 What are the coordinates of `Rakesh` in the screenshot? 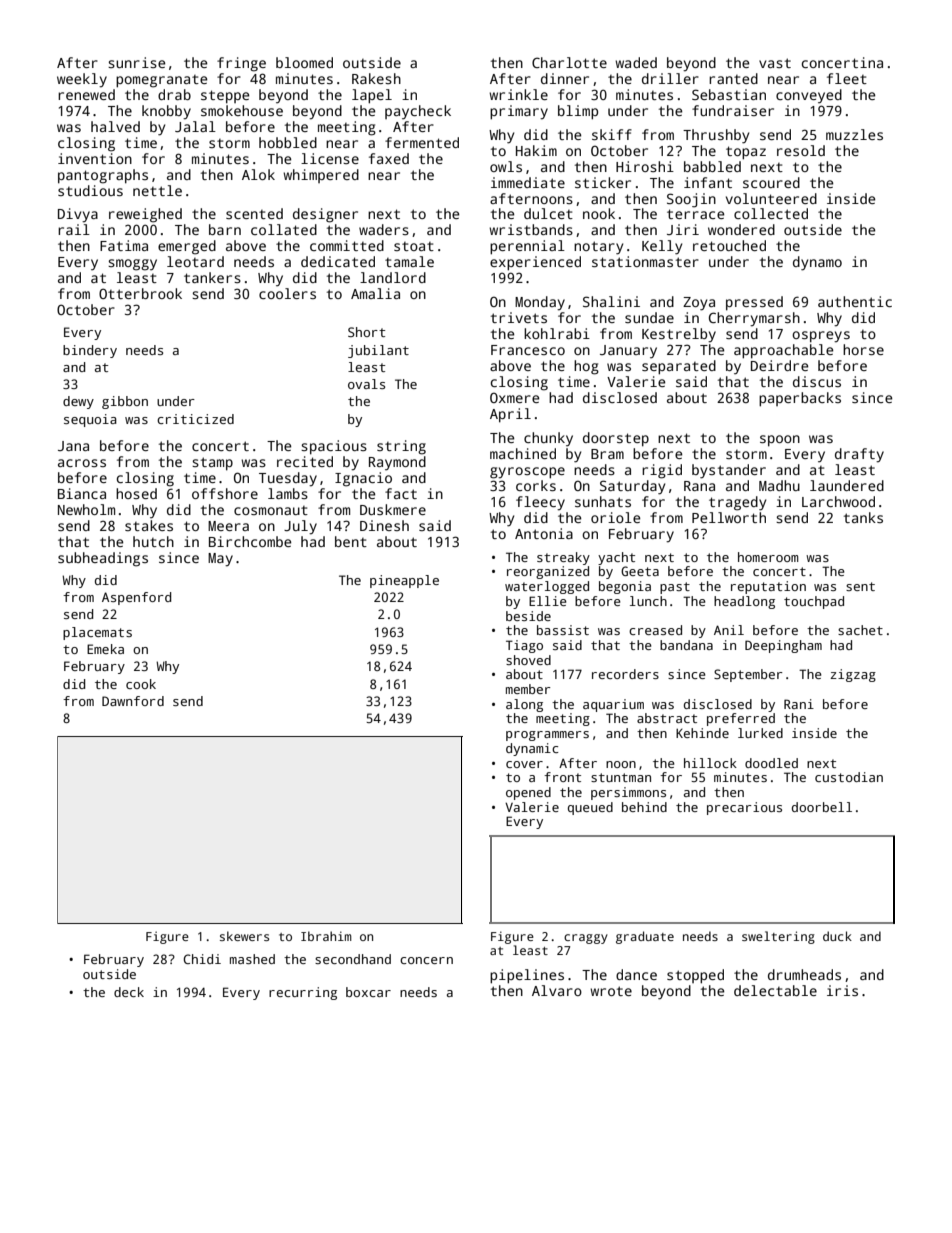 It's located at (376, 78).
